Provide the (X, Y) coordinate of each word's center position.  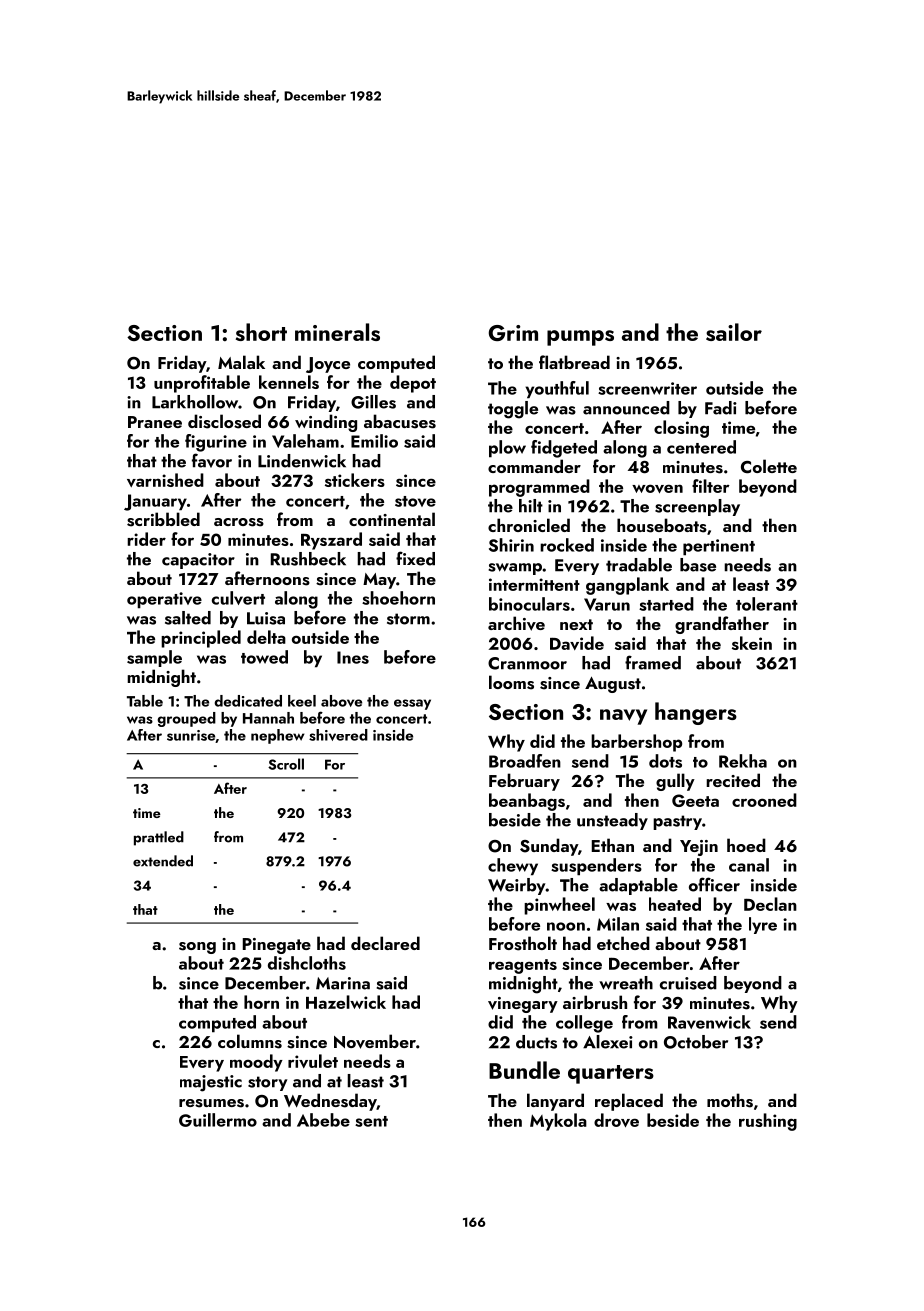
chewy (513, 867)
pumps (580, 338)
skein (752, 643)
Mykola (558, 1122)
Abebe (323, 1120)
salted (188, 618)
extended (163, 861)
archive (516, 623)
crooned (764, 800)
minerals (337, 332)
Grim (513, 333)
